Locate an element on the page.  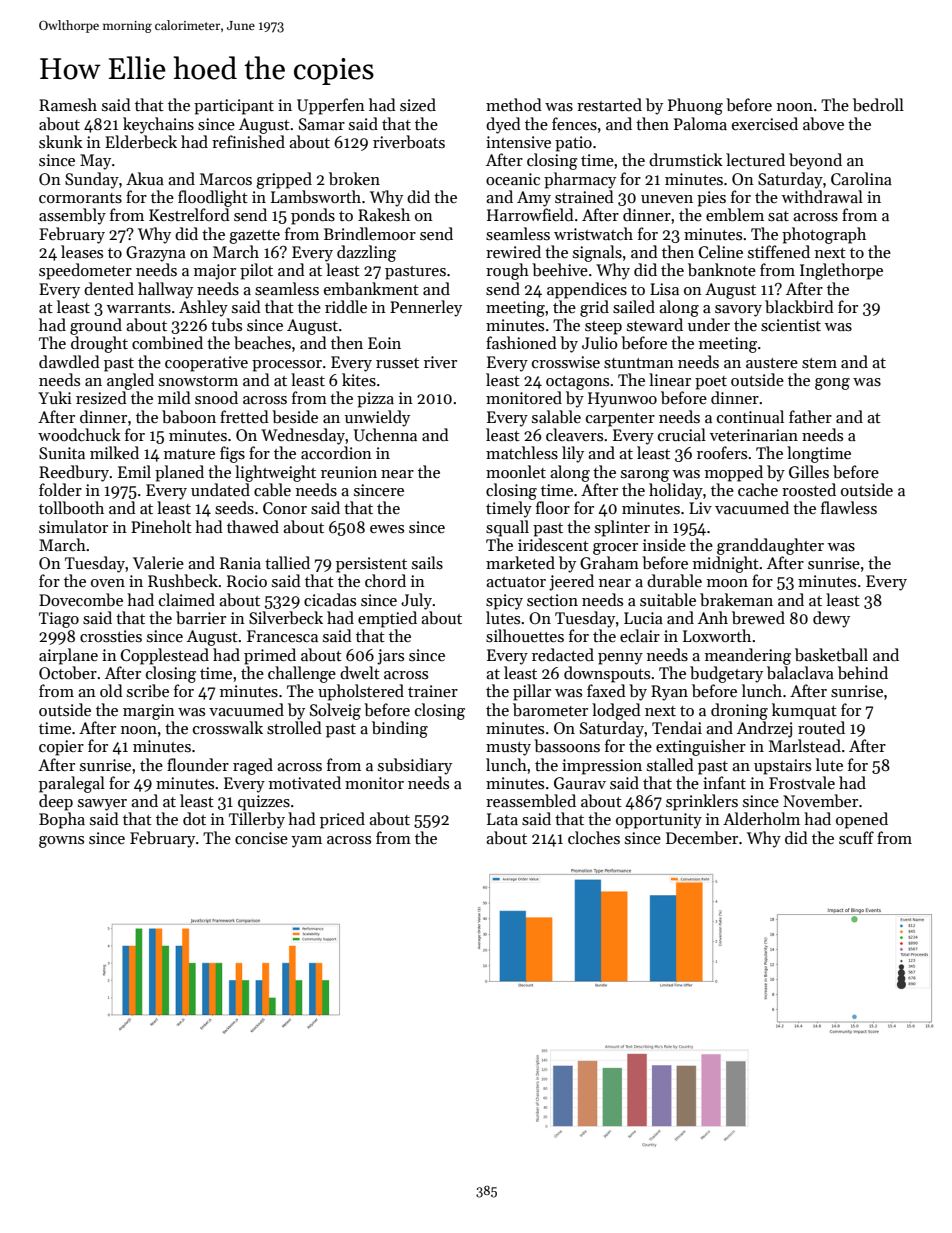
beside is located at coordinates (295, 417).
